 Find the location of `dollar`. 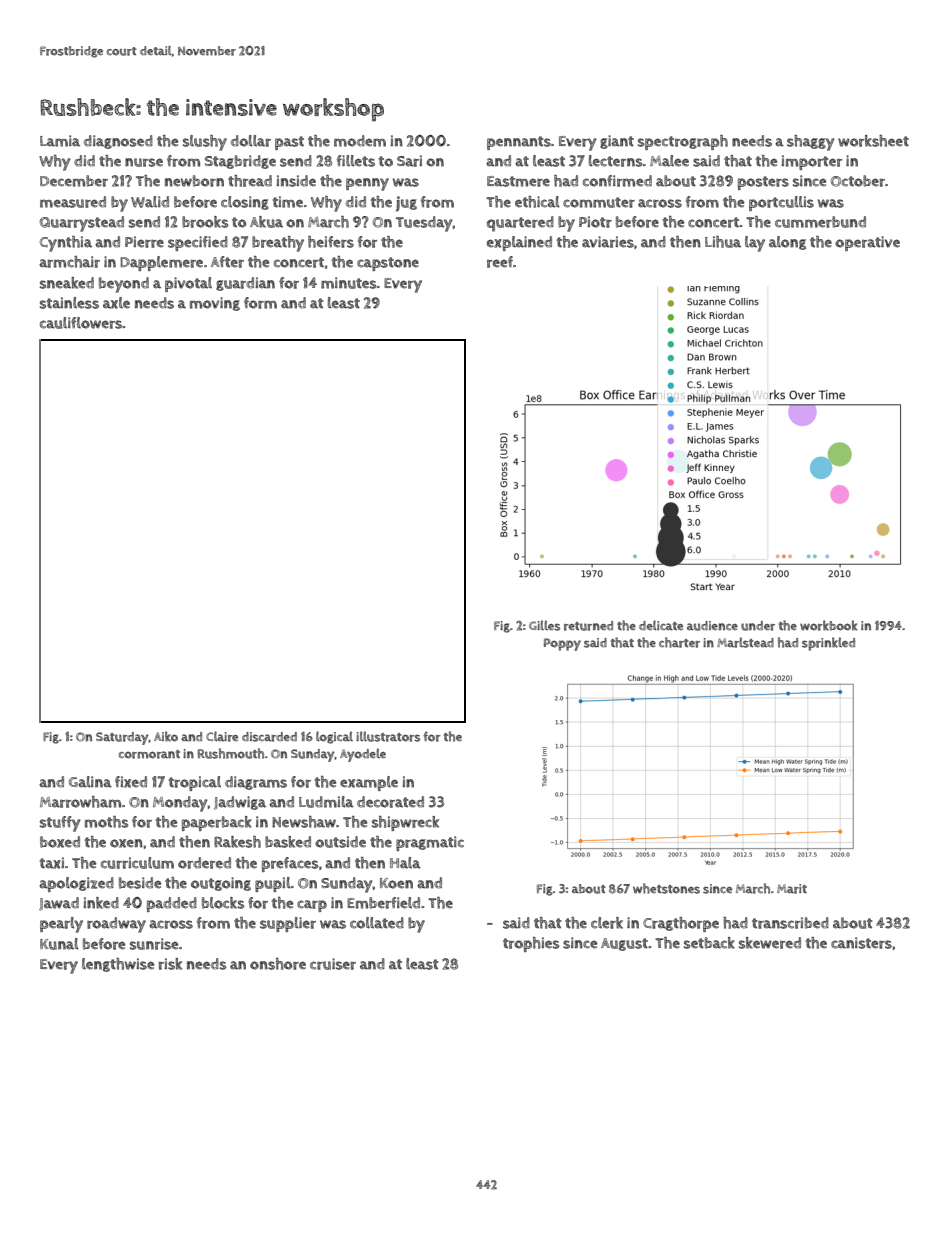

dollar is located at coordinates (251, 141).
